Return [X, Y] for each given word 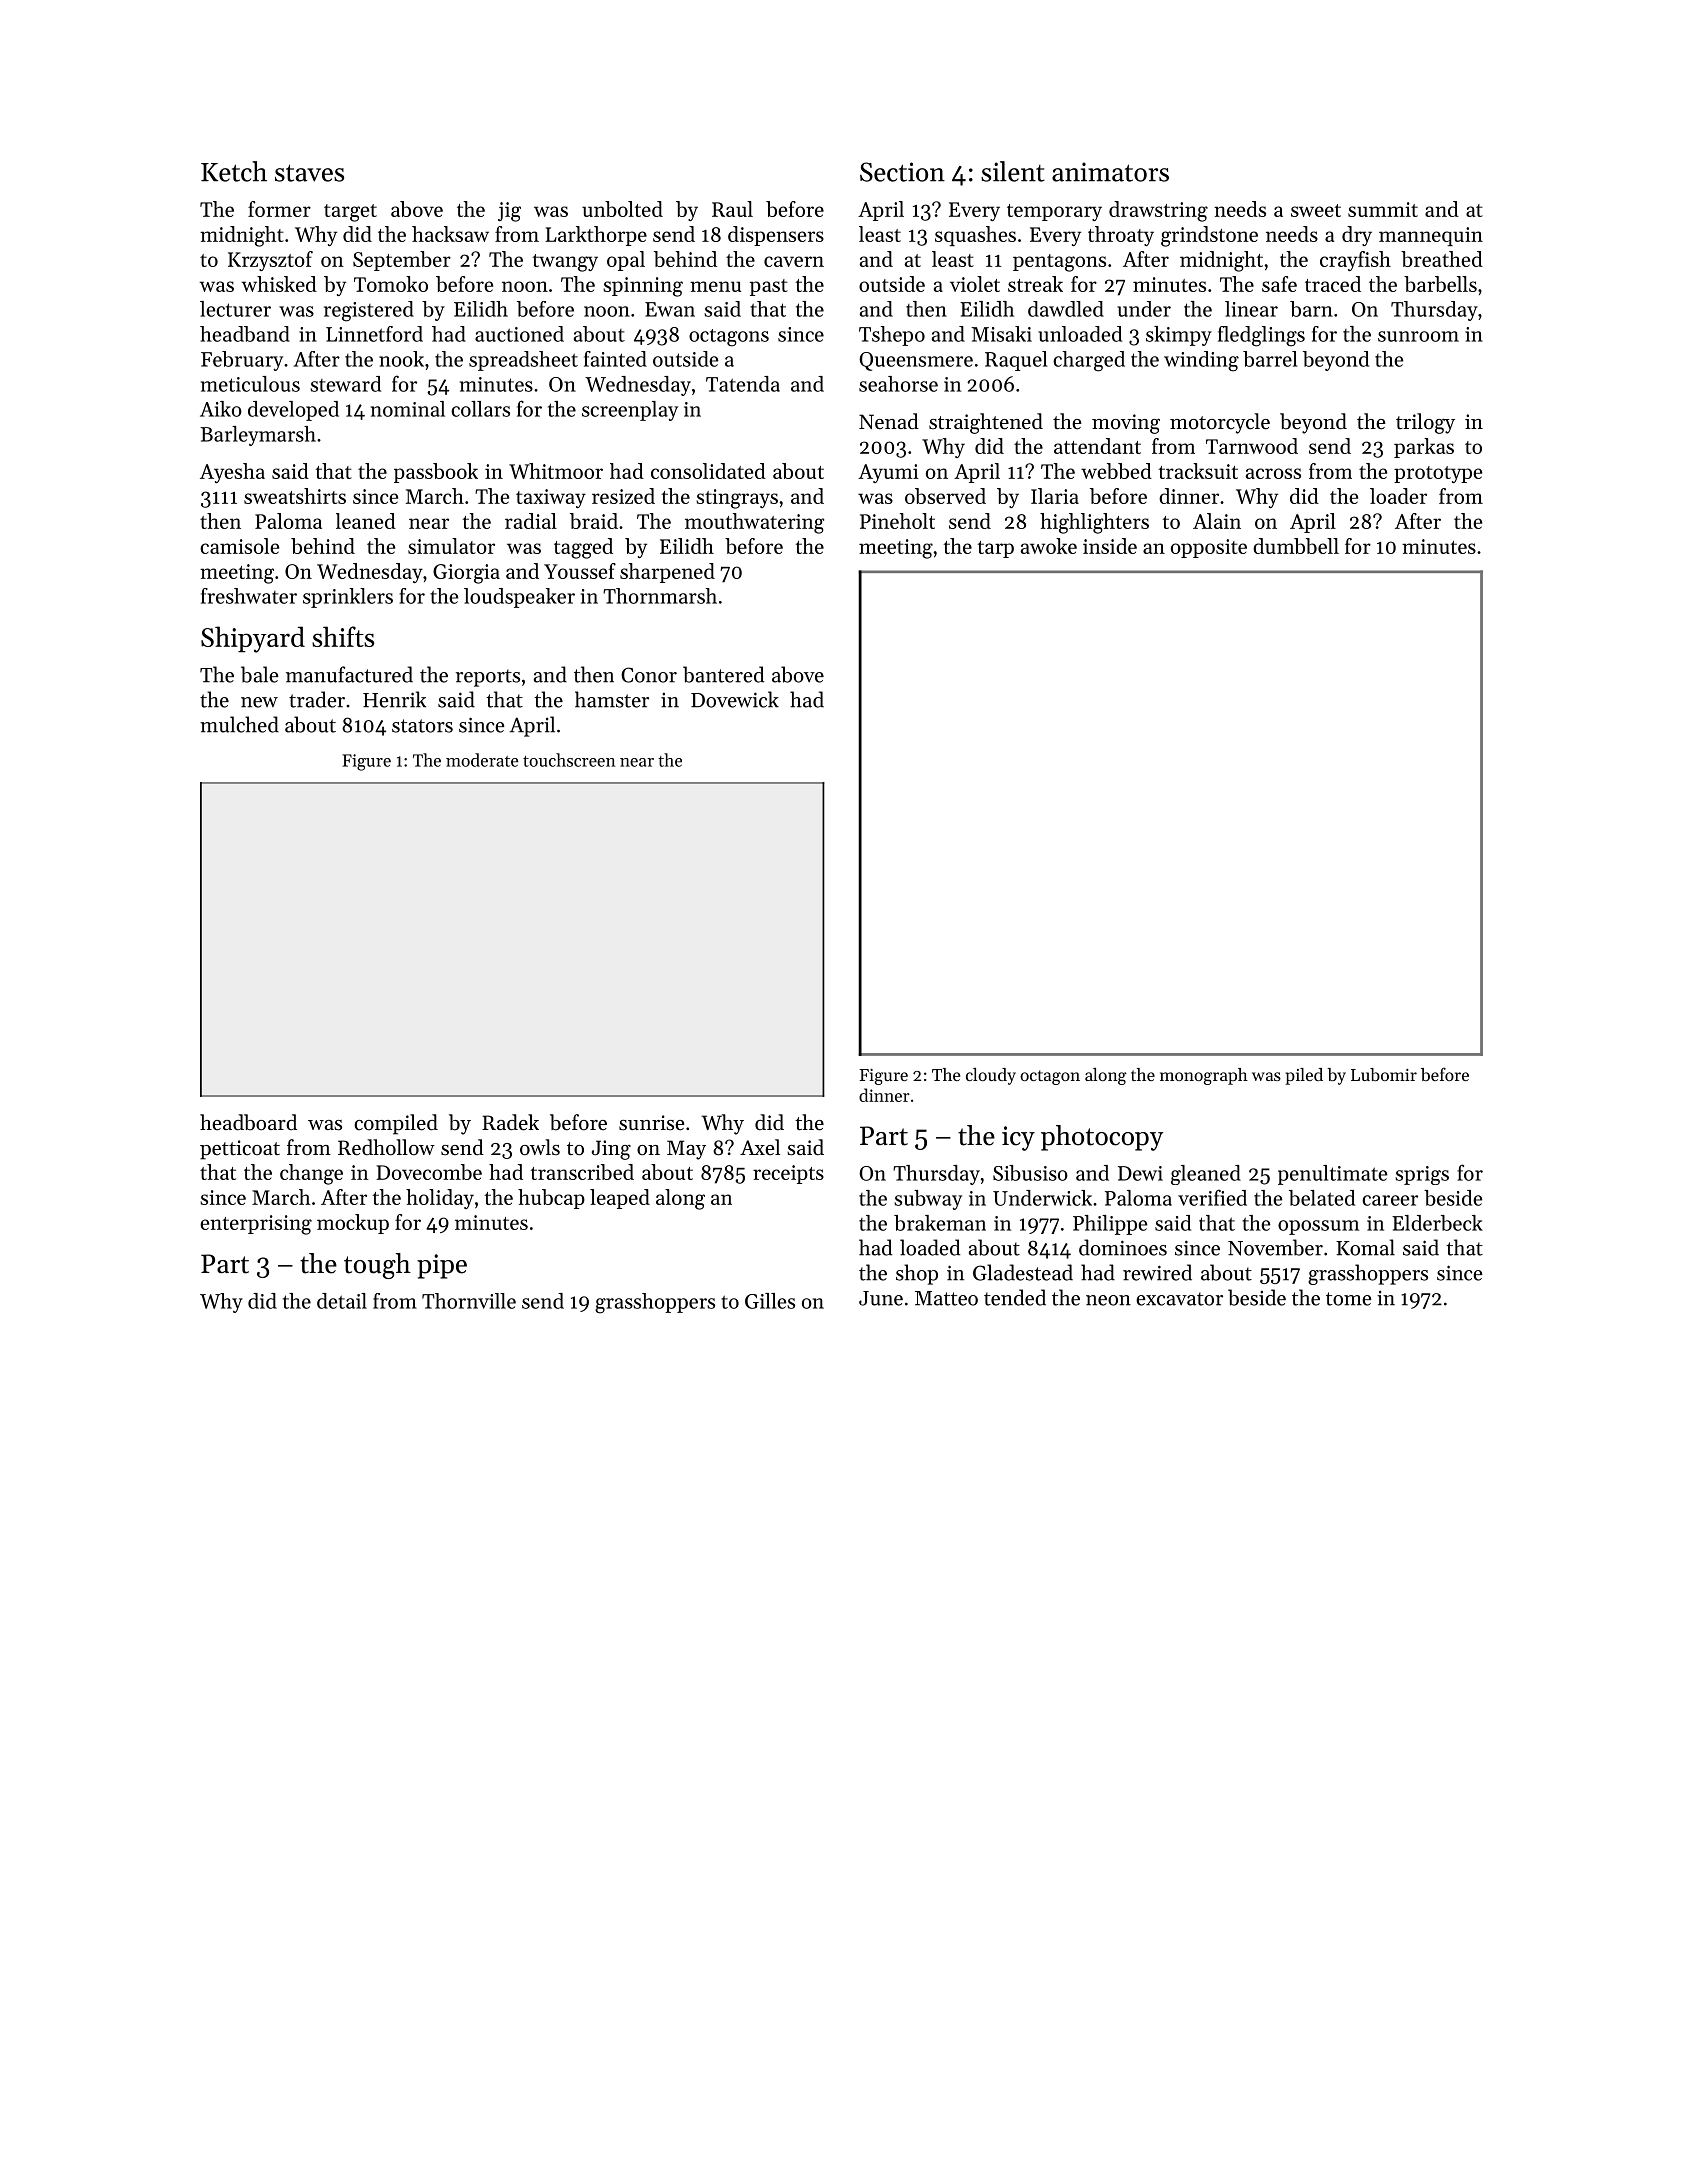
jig [509, 212]
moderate [482, 760]
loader [1398, 496]
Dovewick [735, 699]
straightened [986, 423]
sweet [1316, 210]
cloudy [991, 1076]
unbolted [622, 209]
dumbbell [1296, 546]
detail [342, 1301]
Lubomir [1384, 1074]
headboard [248, 1122]
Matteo [946, 1298]
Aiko [221, 409]
